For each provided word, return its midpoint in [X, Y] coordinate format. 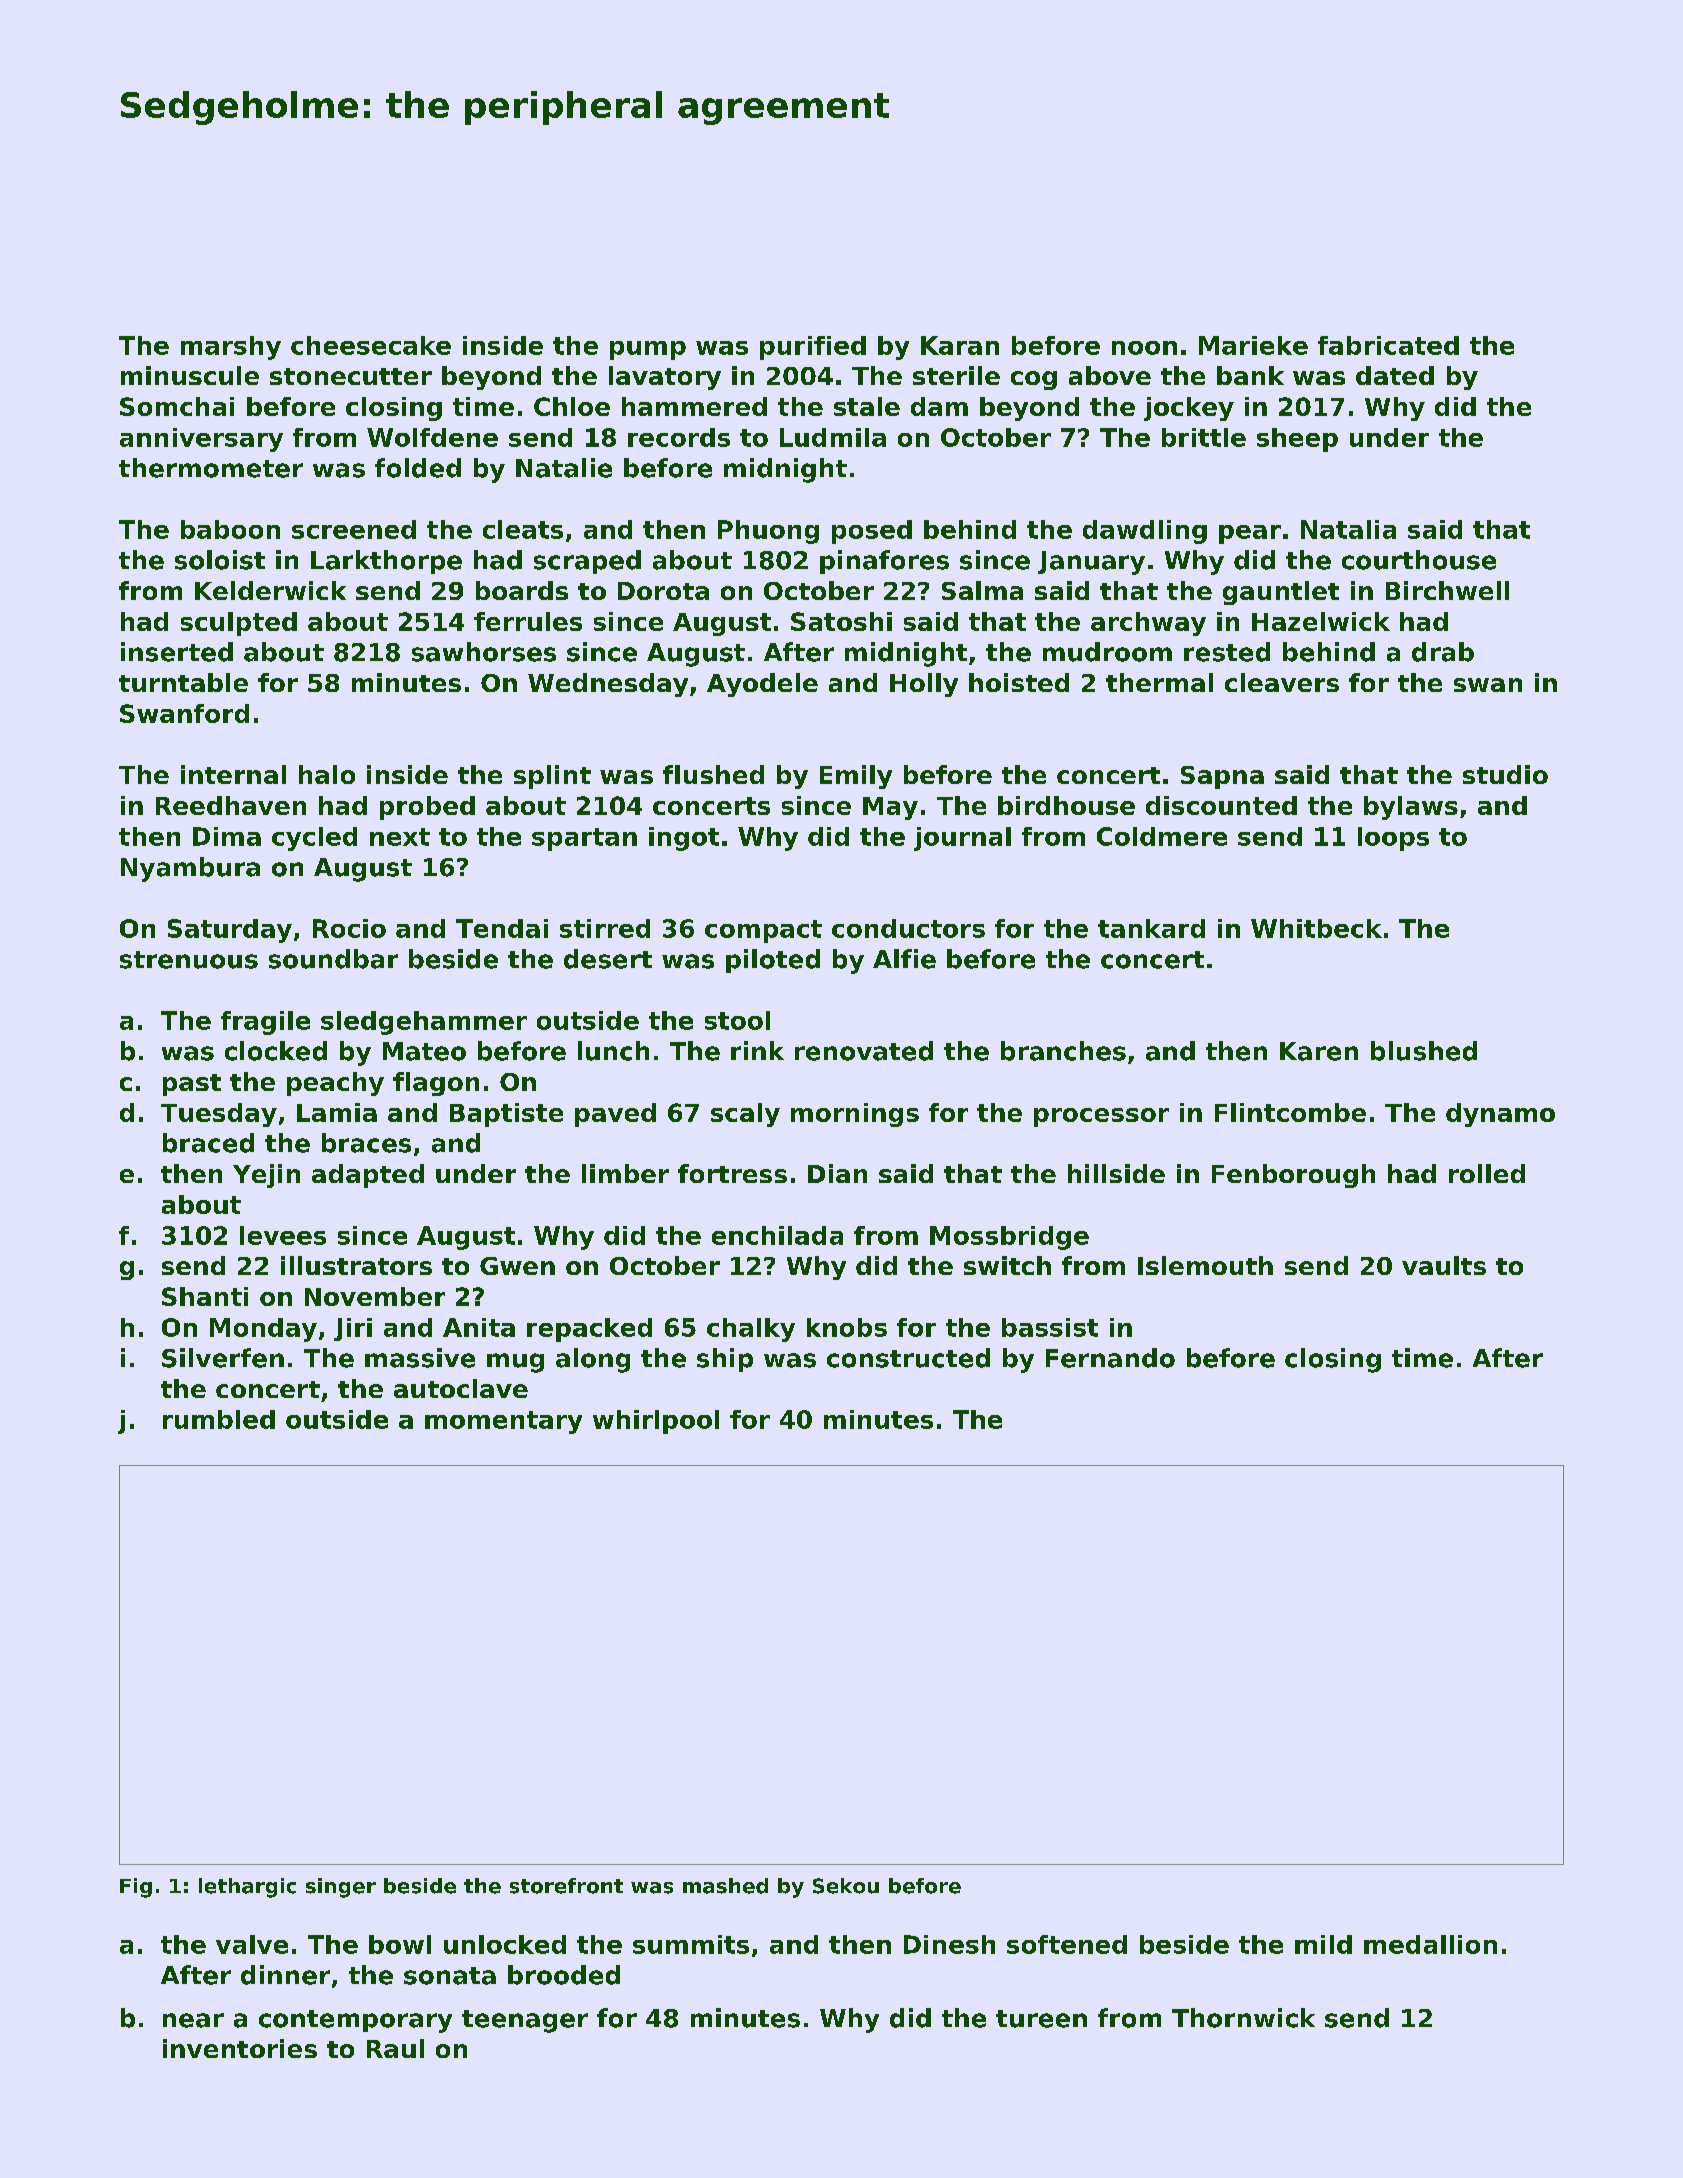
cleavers [1282, 682]
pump [648, 350]
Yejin [266, 1176]
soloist [220, 560]
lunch [613, 1051]
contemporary [355, 2021]
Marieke [1253, 345]
